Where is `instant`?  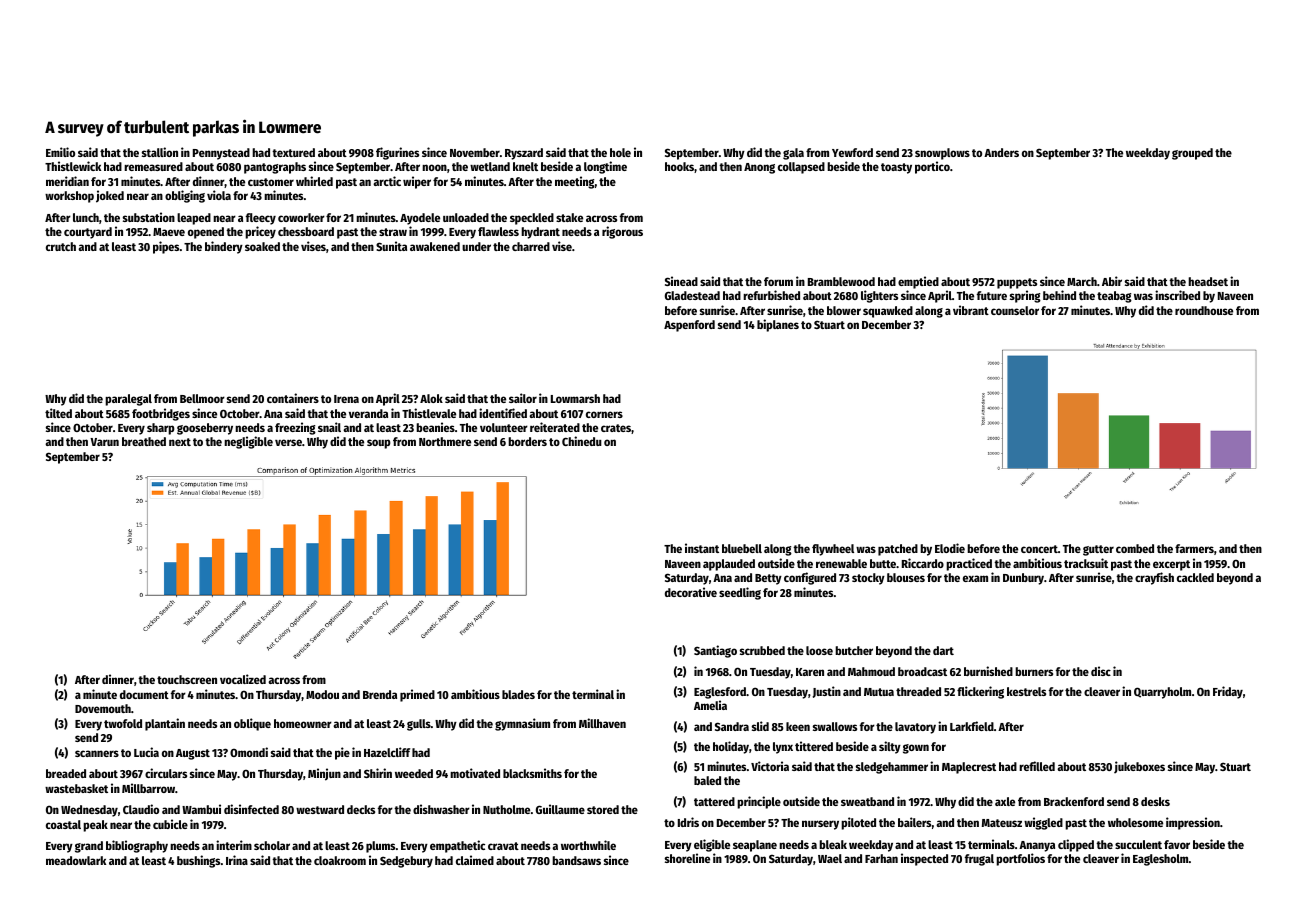
instant is located at coordinates (702, 548).
